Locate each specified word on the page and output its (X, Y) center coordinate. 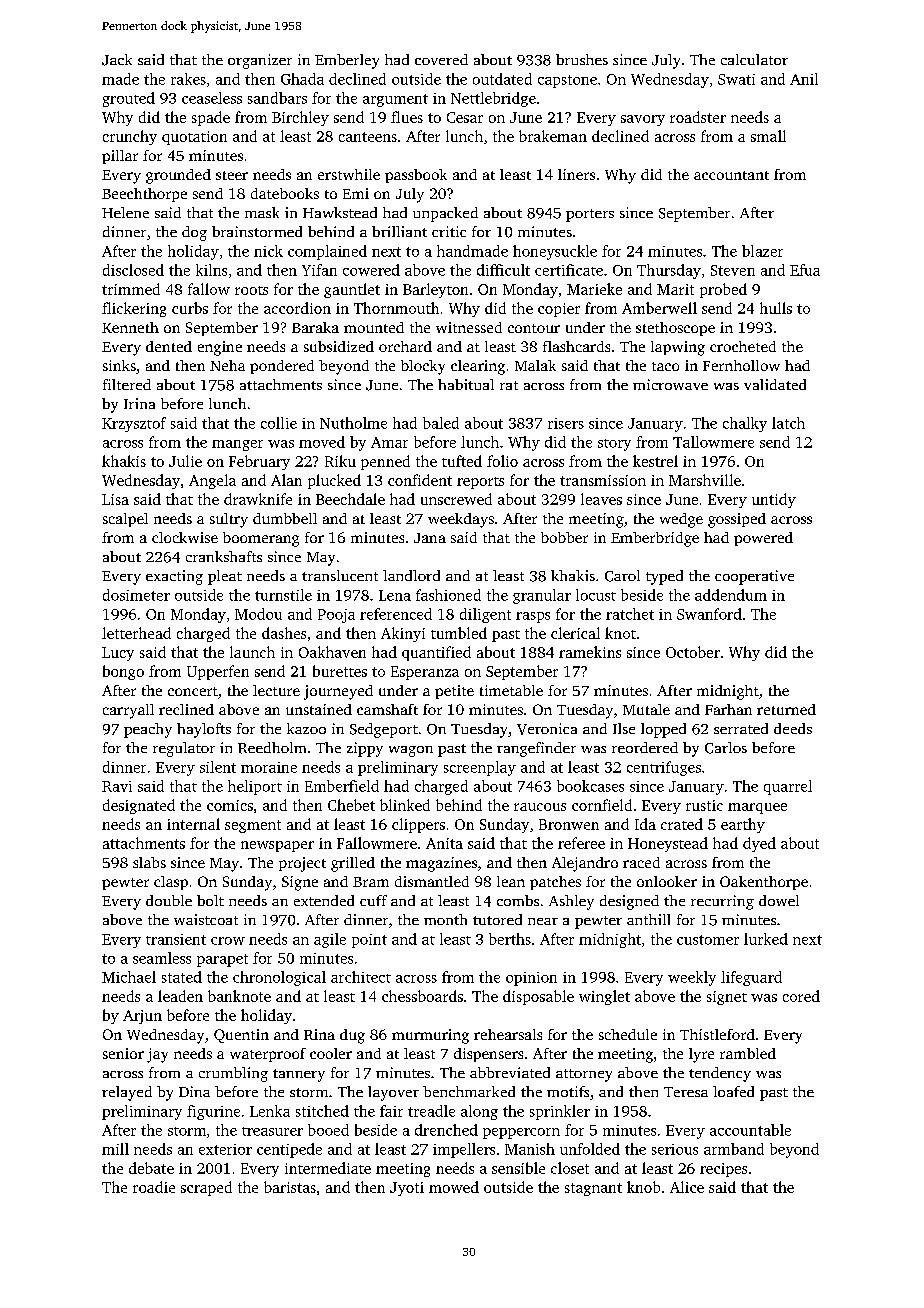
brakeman (553, 136)
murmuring (430, 1036)
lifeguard (751, 978)
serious (675, 1149)
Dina (194, 1091)
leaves (601, 499)
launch (252, 652)
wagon (411, 751)
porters (590, 215)
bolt (210, 900)
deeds (793, 728)
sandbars (277, 98)
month (445, 919)
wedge (681, 520)
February (259, 462)
